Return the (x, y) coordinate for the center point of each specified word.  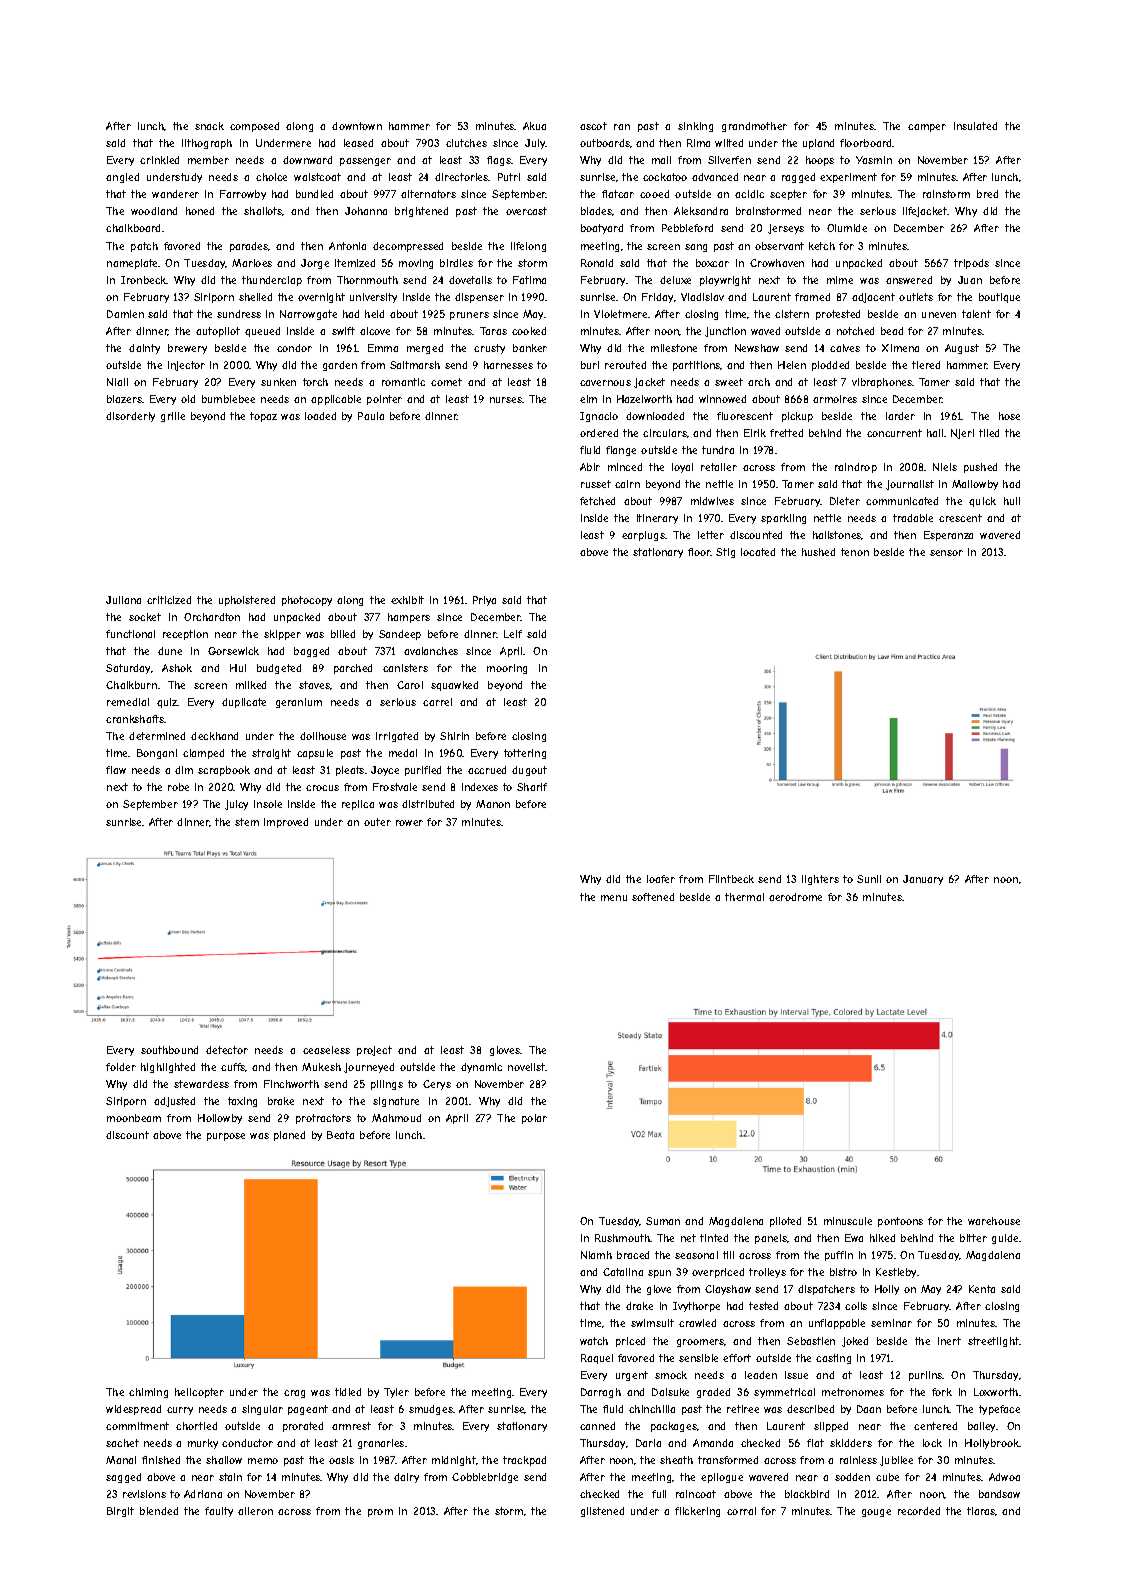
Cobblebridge (485, 1478)
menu (614, 898)
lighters (820, 880)
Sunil (869, 879)
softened (653, 897)
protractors (323, 1119)
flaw (116, 770)
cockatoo (665, 177)
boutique (999, 298)
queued (262, 332)
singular (262, 1410)
